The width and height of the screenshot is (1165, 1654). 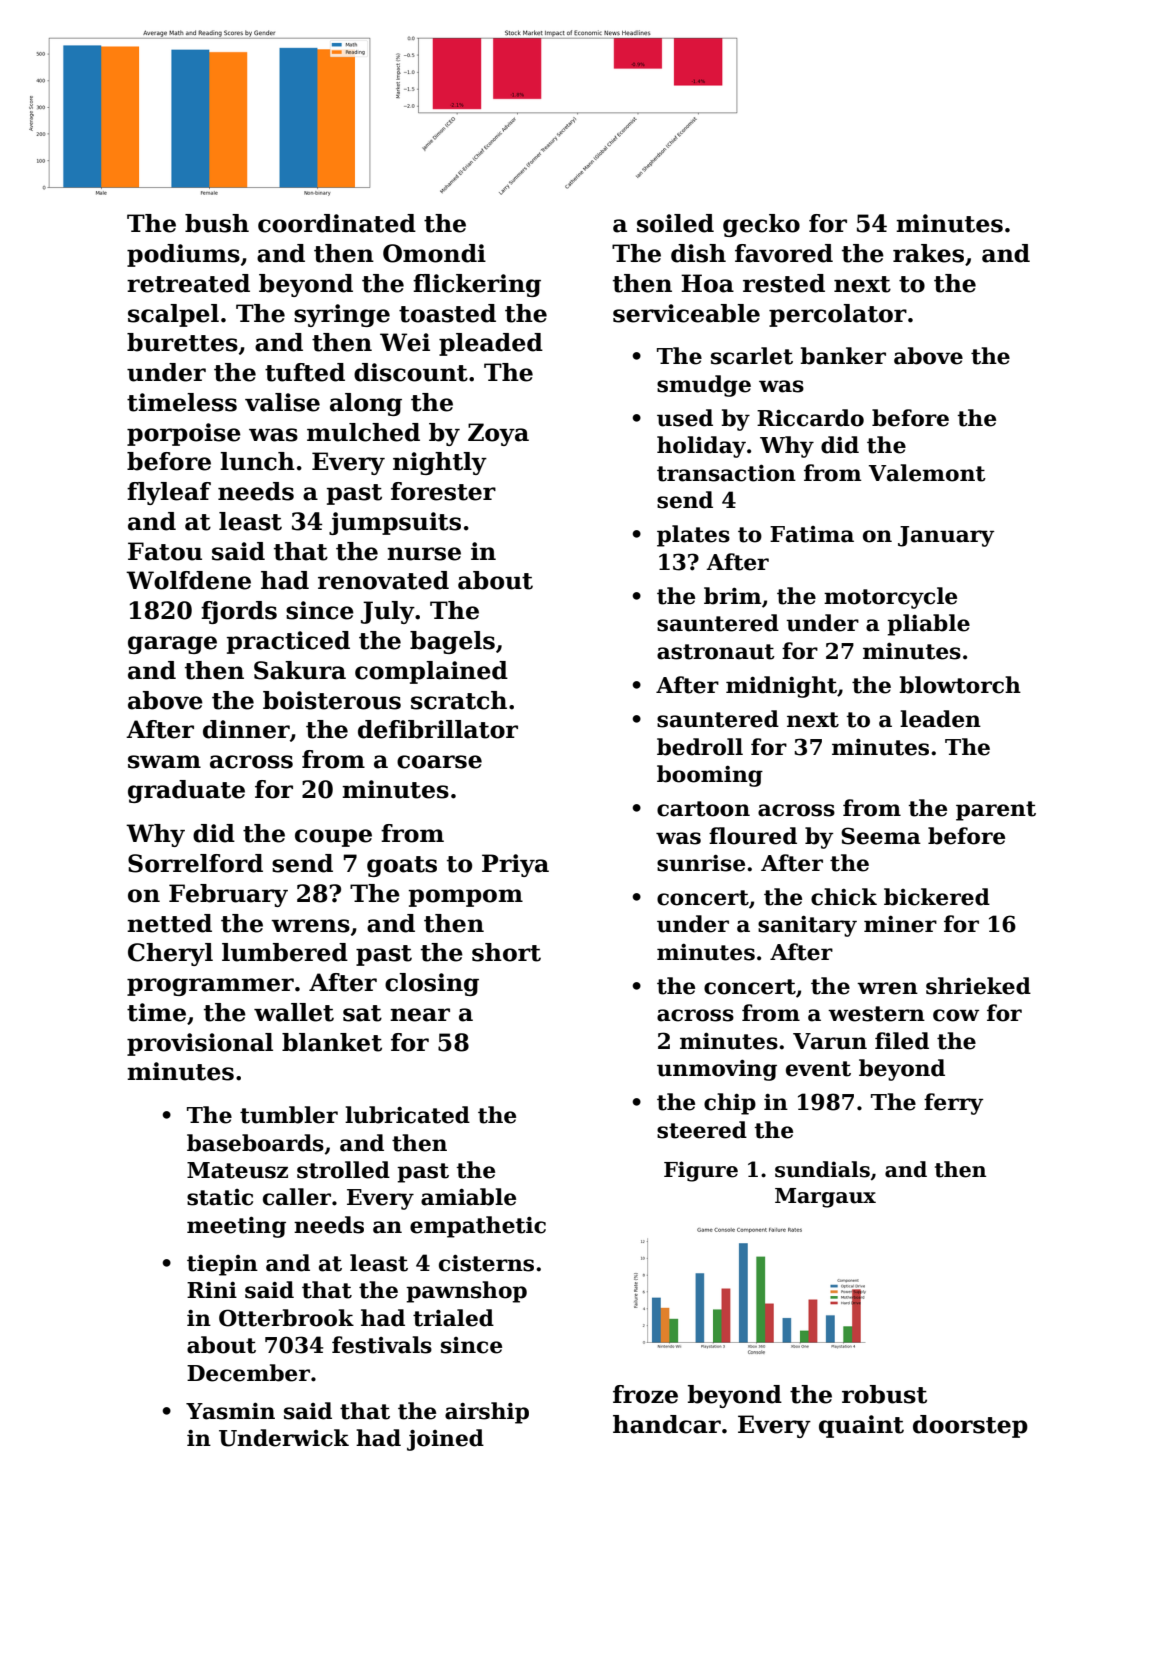 I want to click on doorstep, so click(x=970, y=1426).
